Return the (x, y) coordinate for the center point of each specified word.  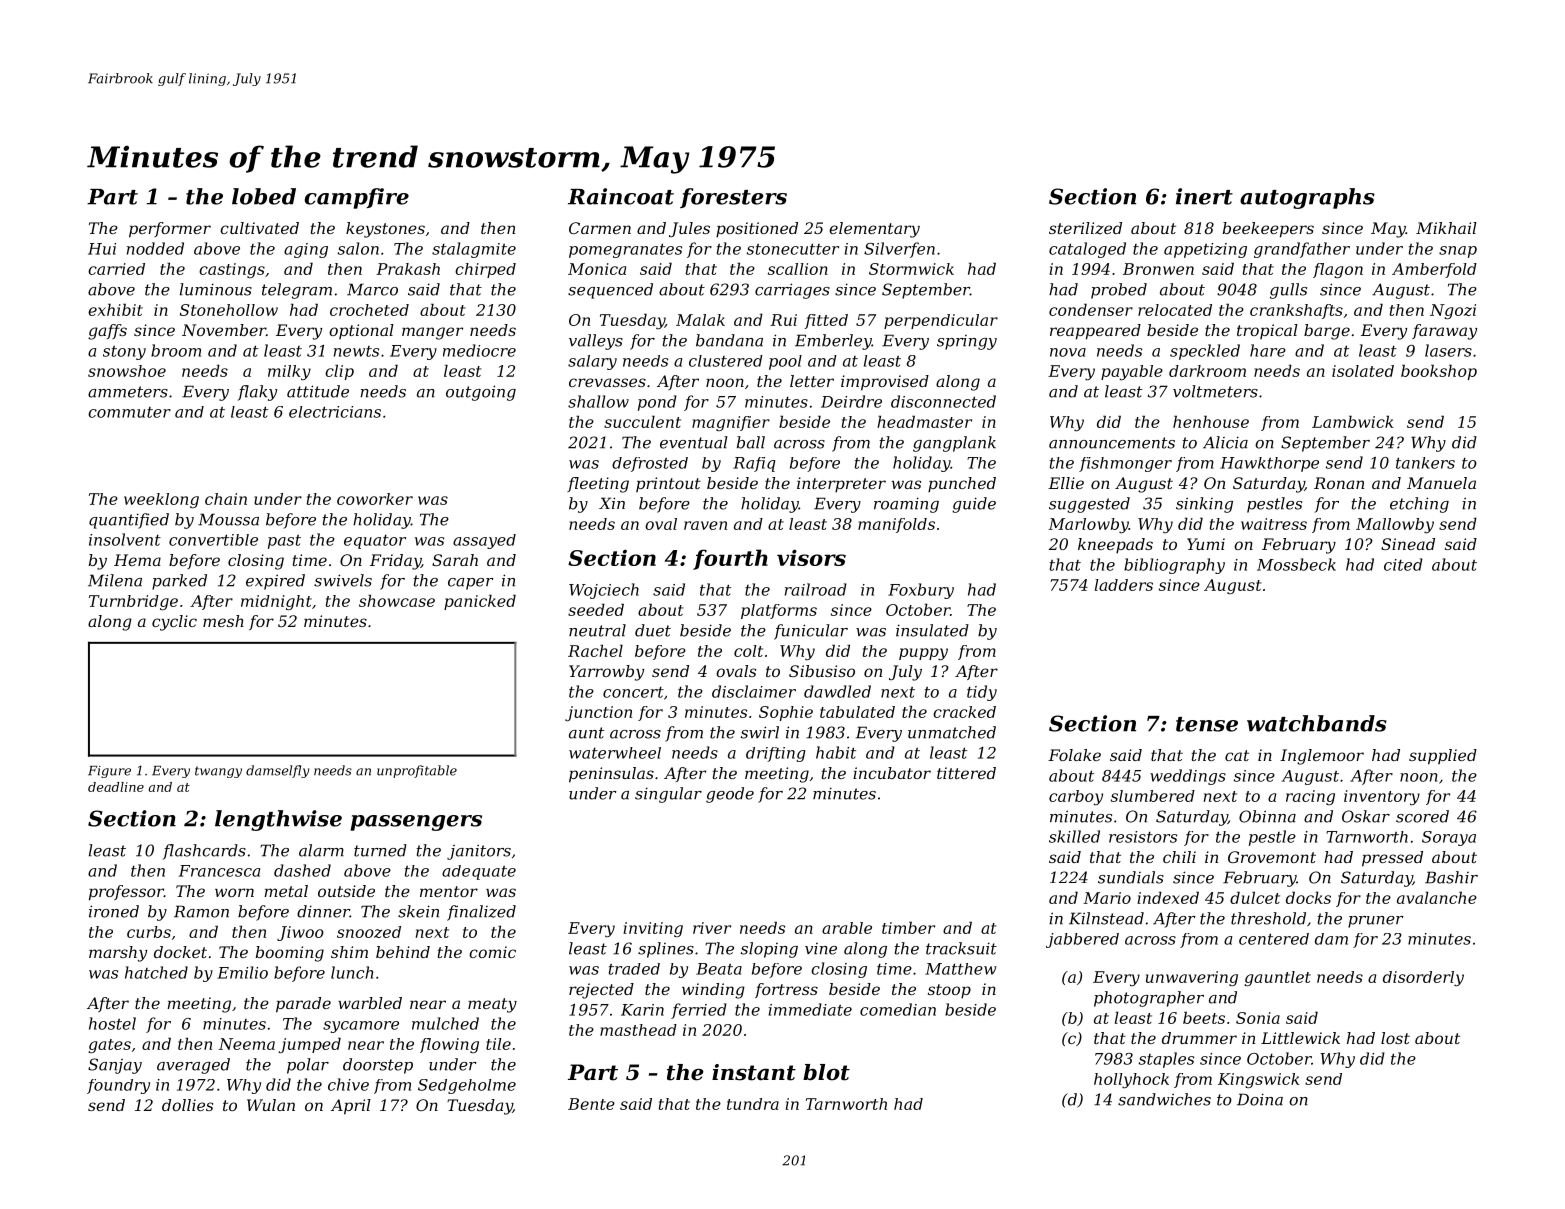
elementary (874, 230)
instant (754, 1072)
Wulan (271, 1105)
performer (170, 230)
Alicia (1225, 442)
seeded (596, 609)
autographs (1307, 198)
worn (234, 892)
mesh (223, 621)
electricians (335, 412)
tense (1207, 724)
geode (730, 795)
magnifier (731, 423)
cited (1403, 564)
